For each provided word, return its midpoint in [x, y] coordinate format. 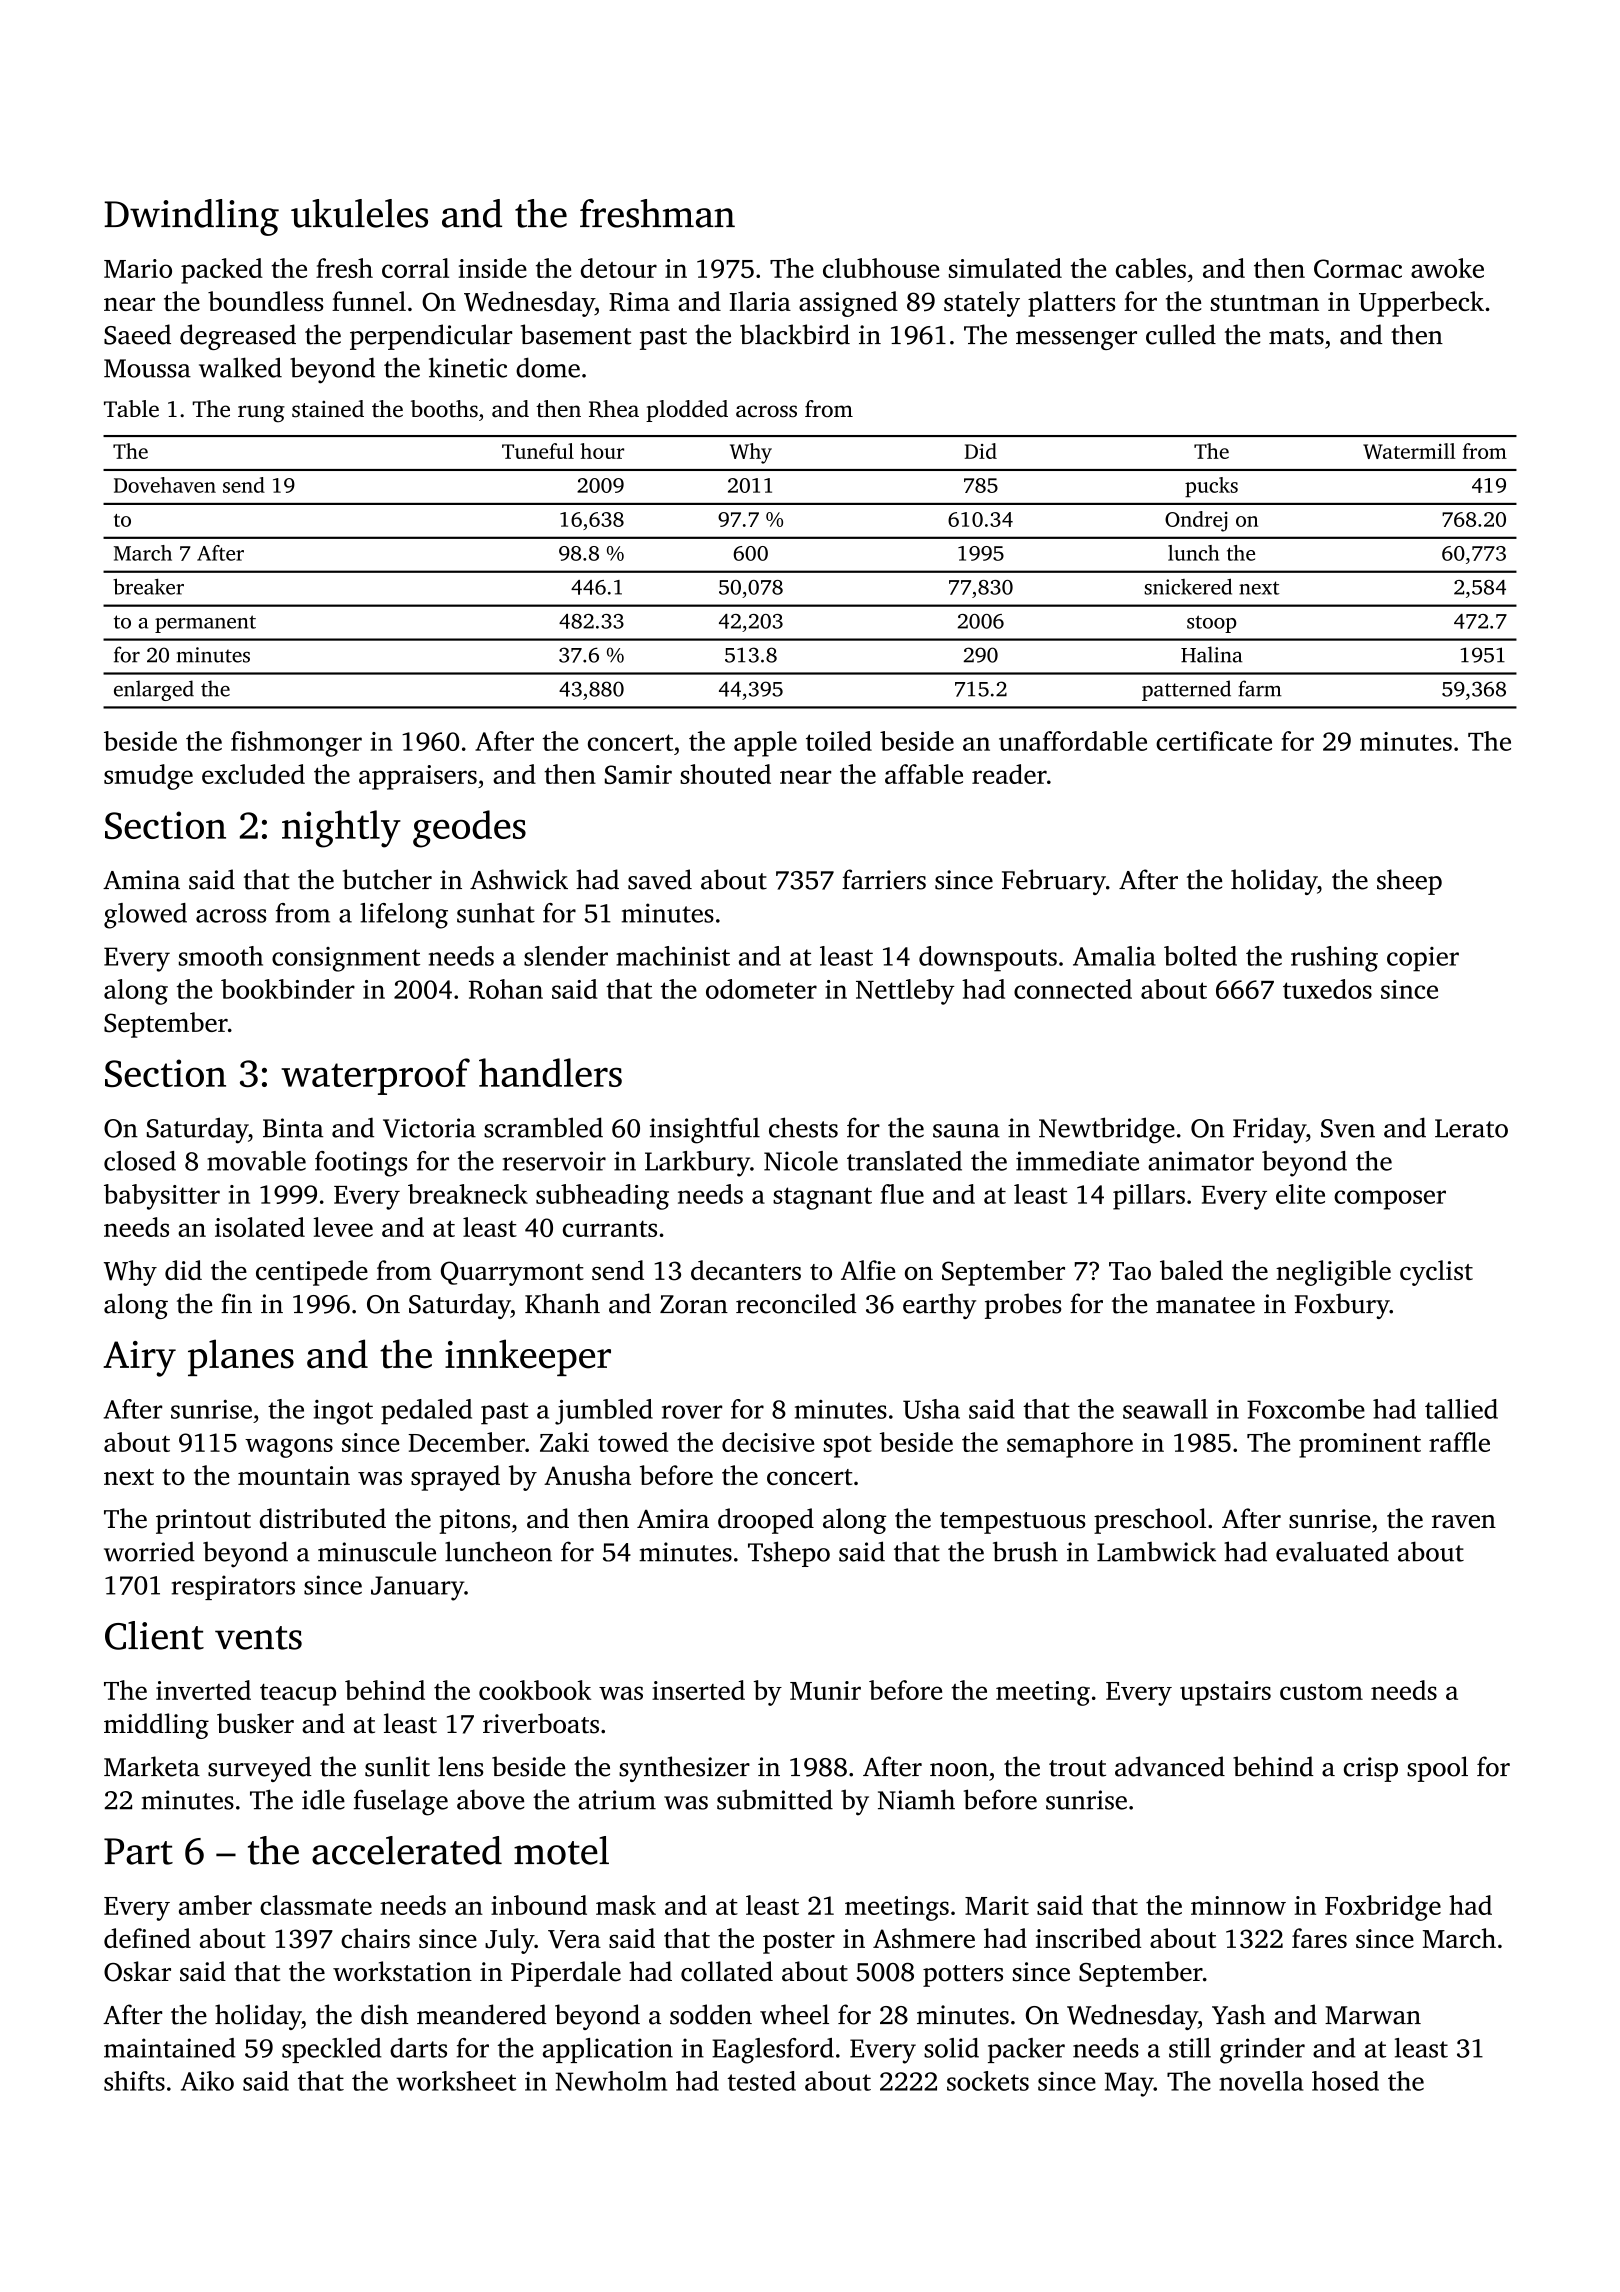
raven [1464, 1522]
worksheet [456, 2081]
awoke [1447, 268]
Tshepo [789, 1554]
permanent [205, 624]
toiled [839, 741]
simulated [1005, 268]
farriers [884, 879]
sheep [1409, 882]
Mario [138, 268]
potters [963, 1976]
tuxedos [1327, 989]
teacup [298, 1695]
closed [140, 1161]
